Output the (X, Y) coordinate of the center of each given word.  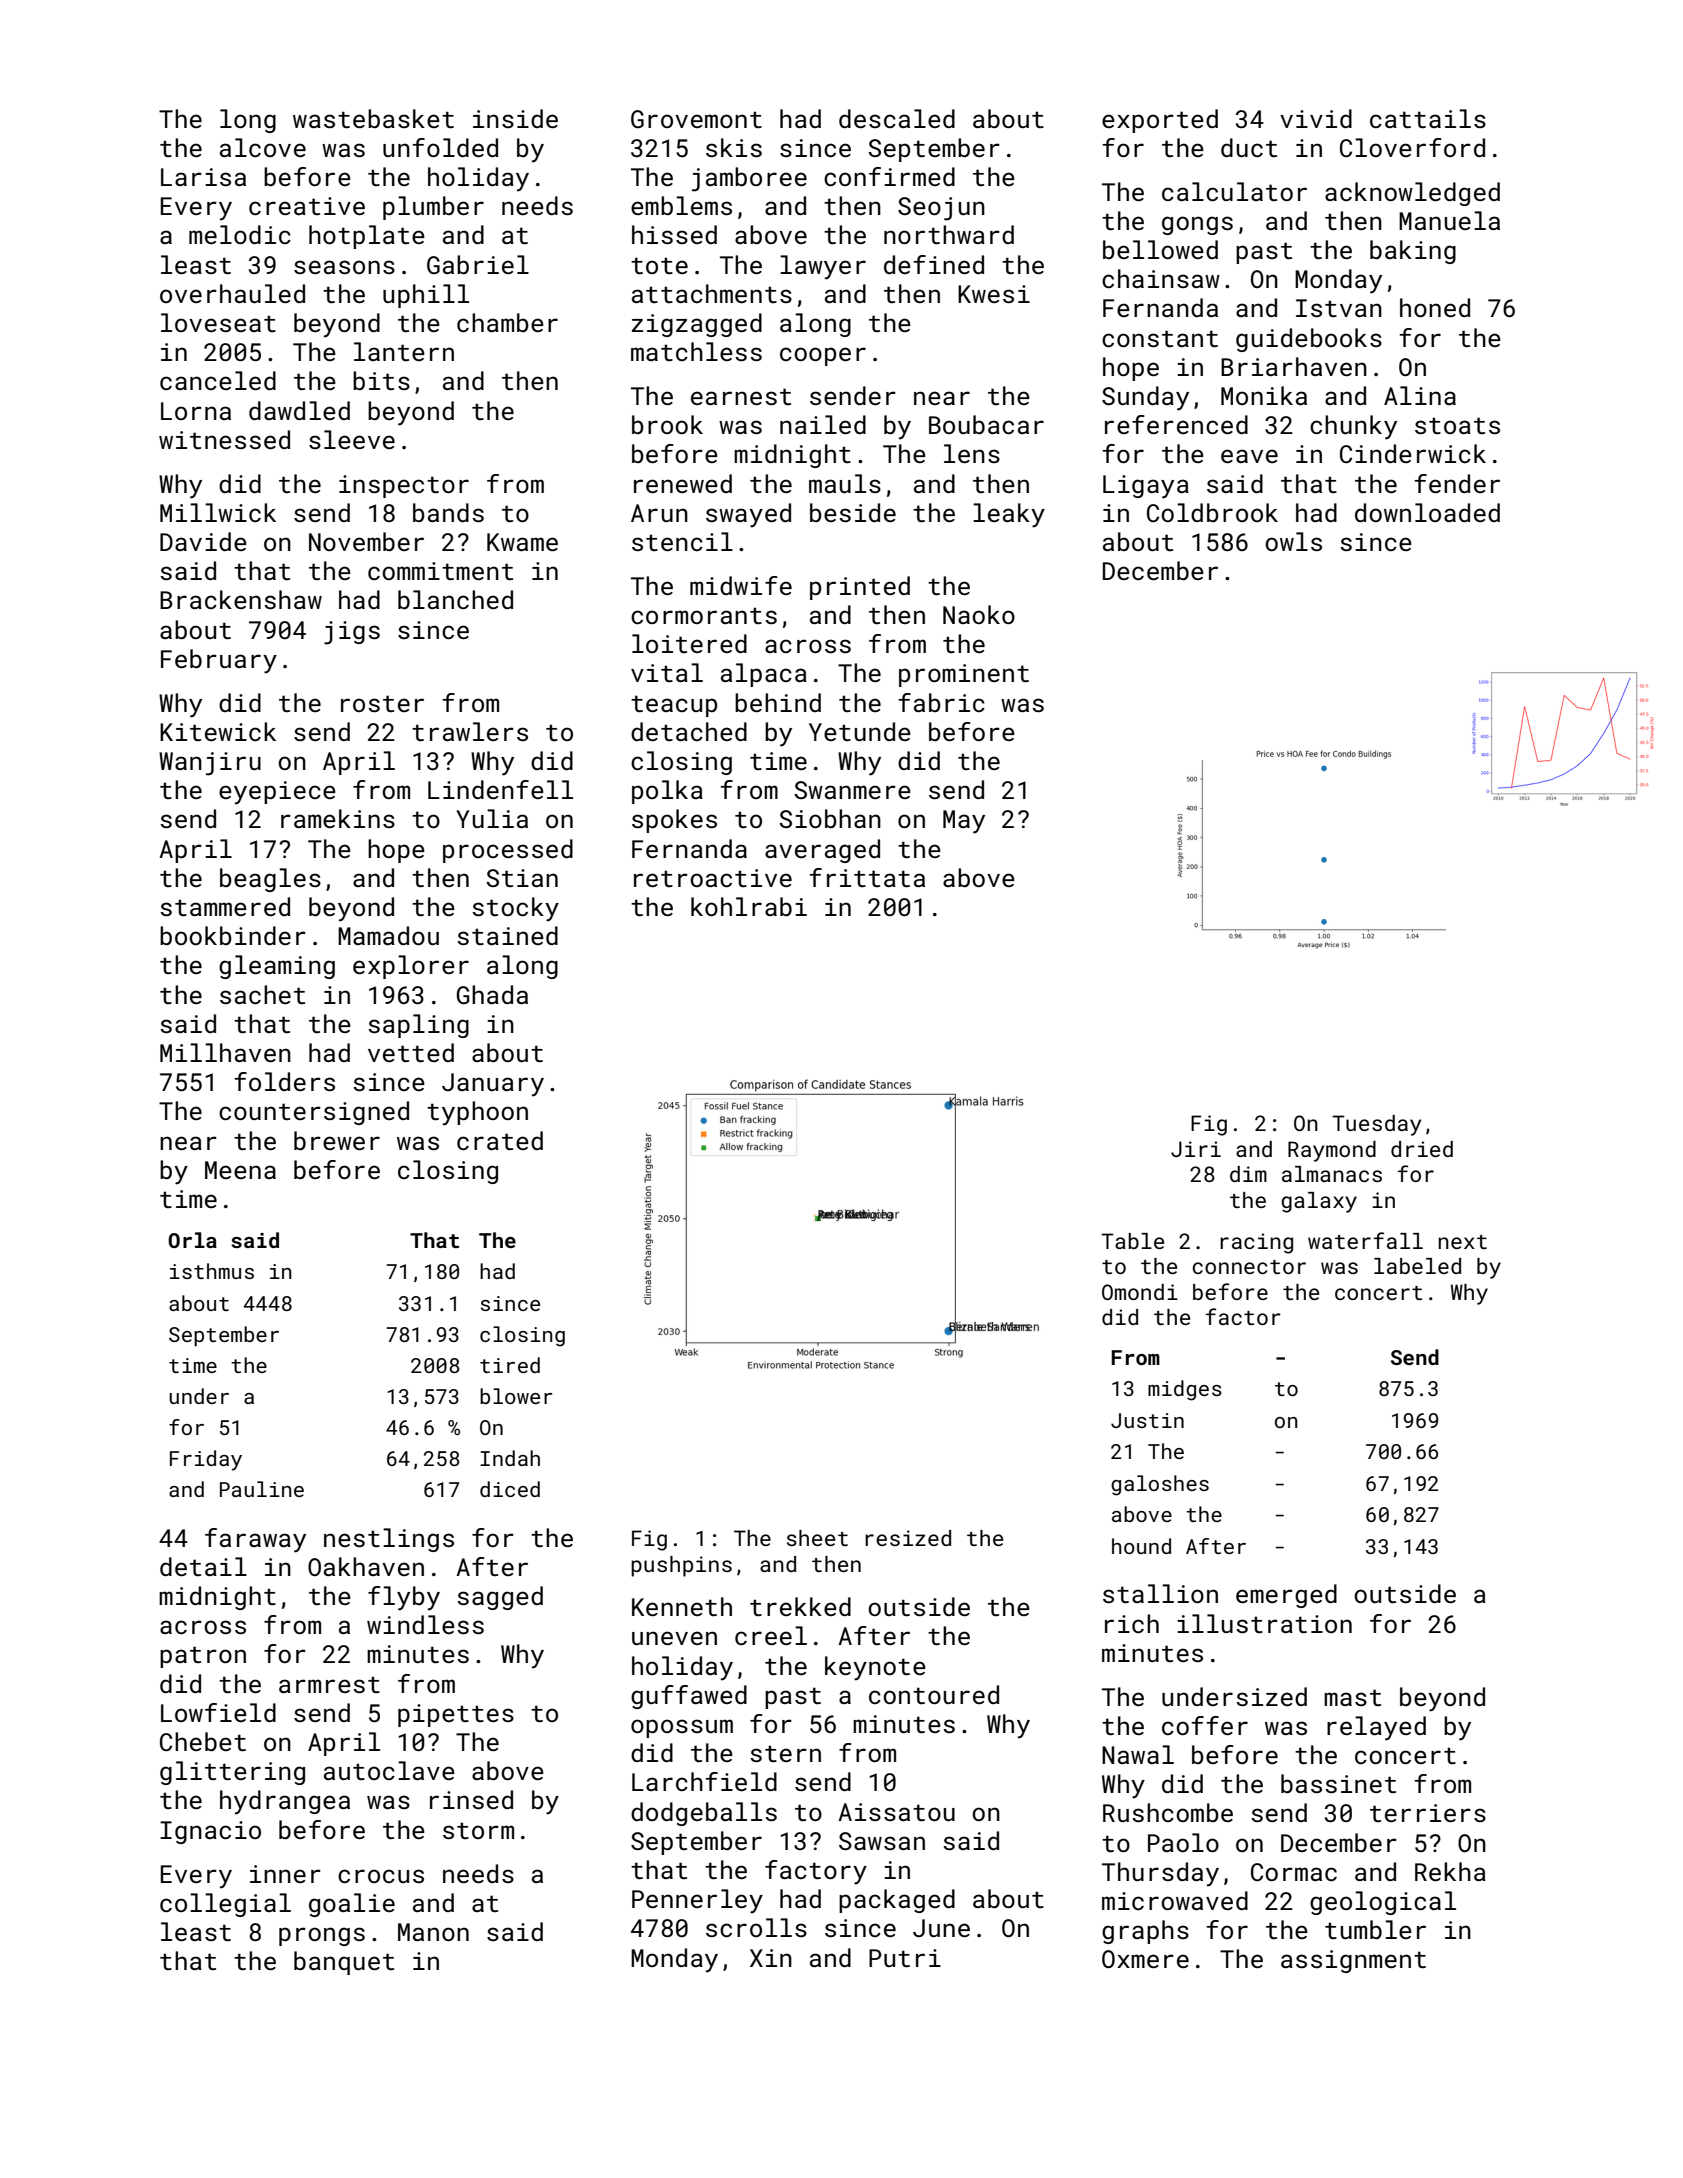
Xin (771, 1958)
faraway (255, 1540)
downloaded (1427, 512)
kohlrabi (749, 906)
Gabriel (478, 264)
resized (908, 1538)
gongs (1197, 225)
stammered (225, 906)
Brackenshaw (241, 599)
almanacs (1332, 1174)
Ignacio (210, 1832)
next (1462, 1242)
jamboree (749, 179)
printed (860, 588)
